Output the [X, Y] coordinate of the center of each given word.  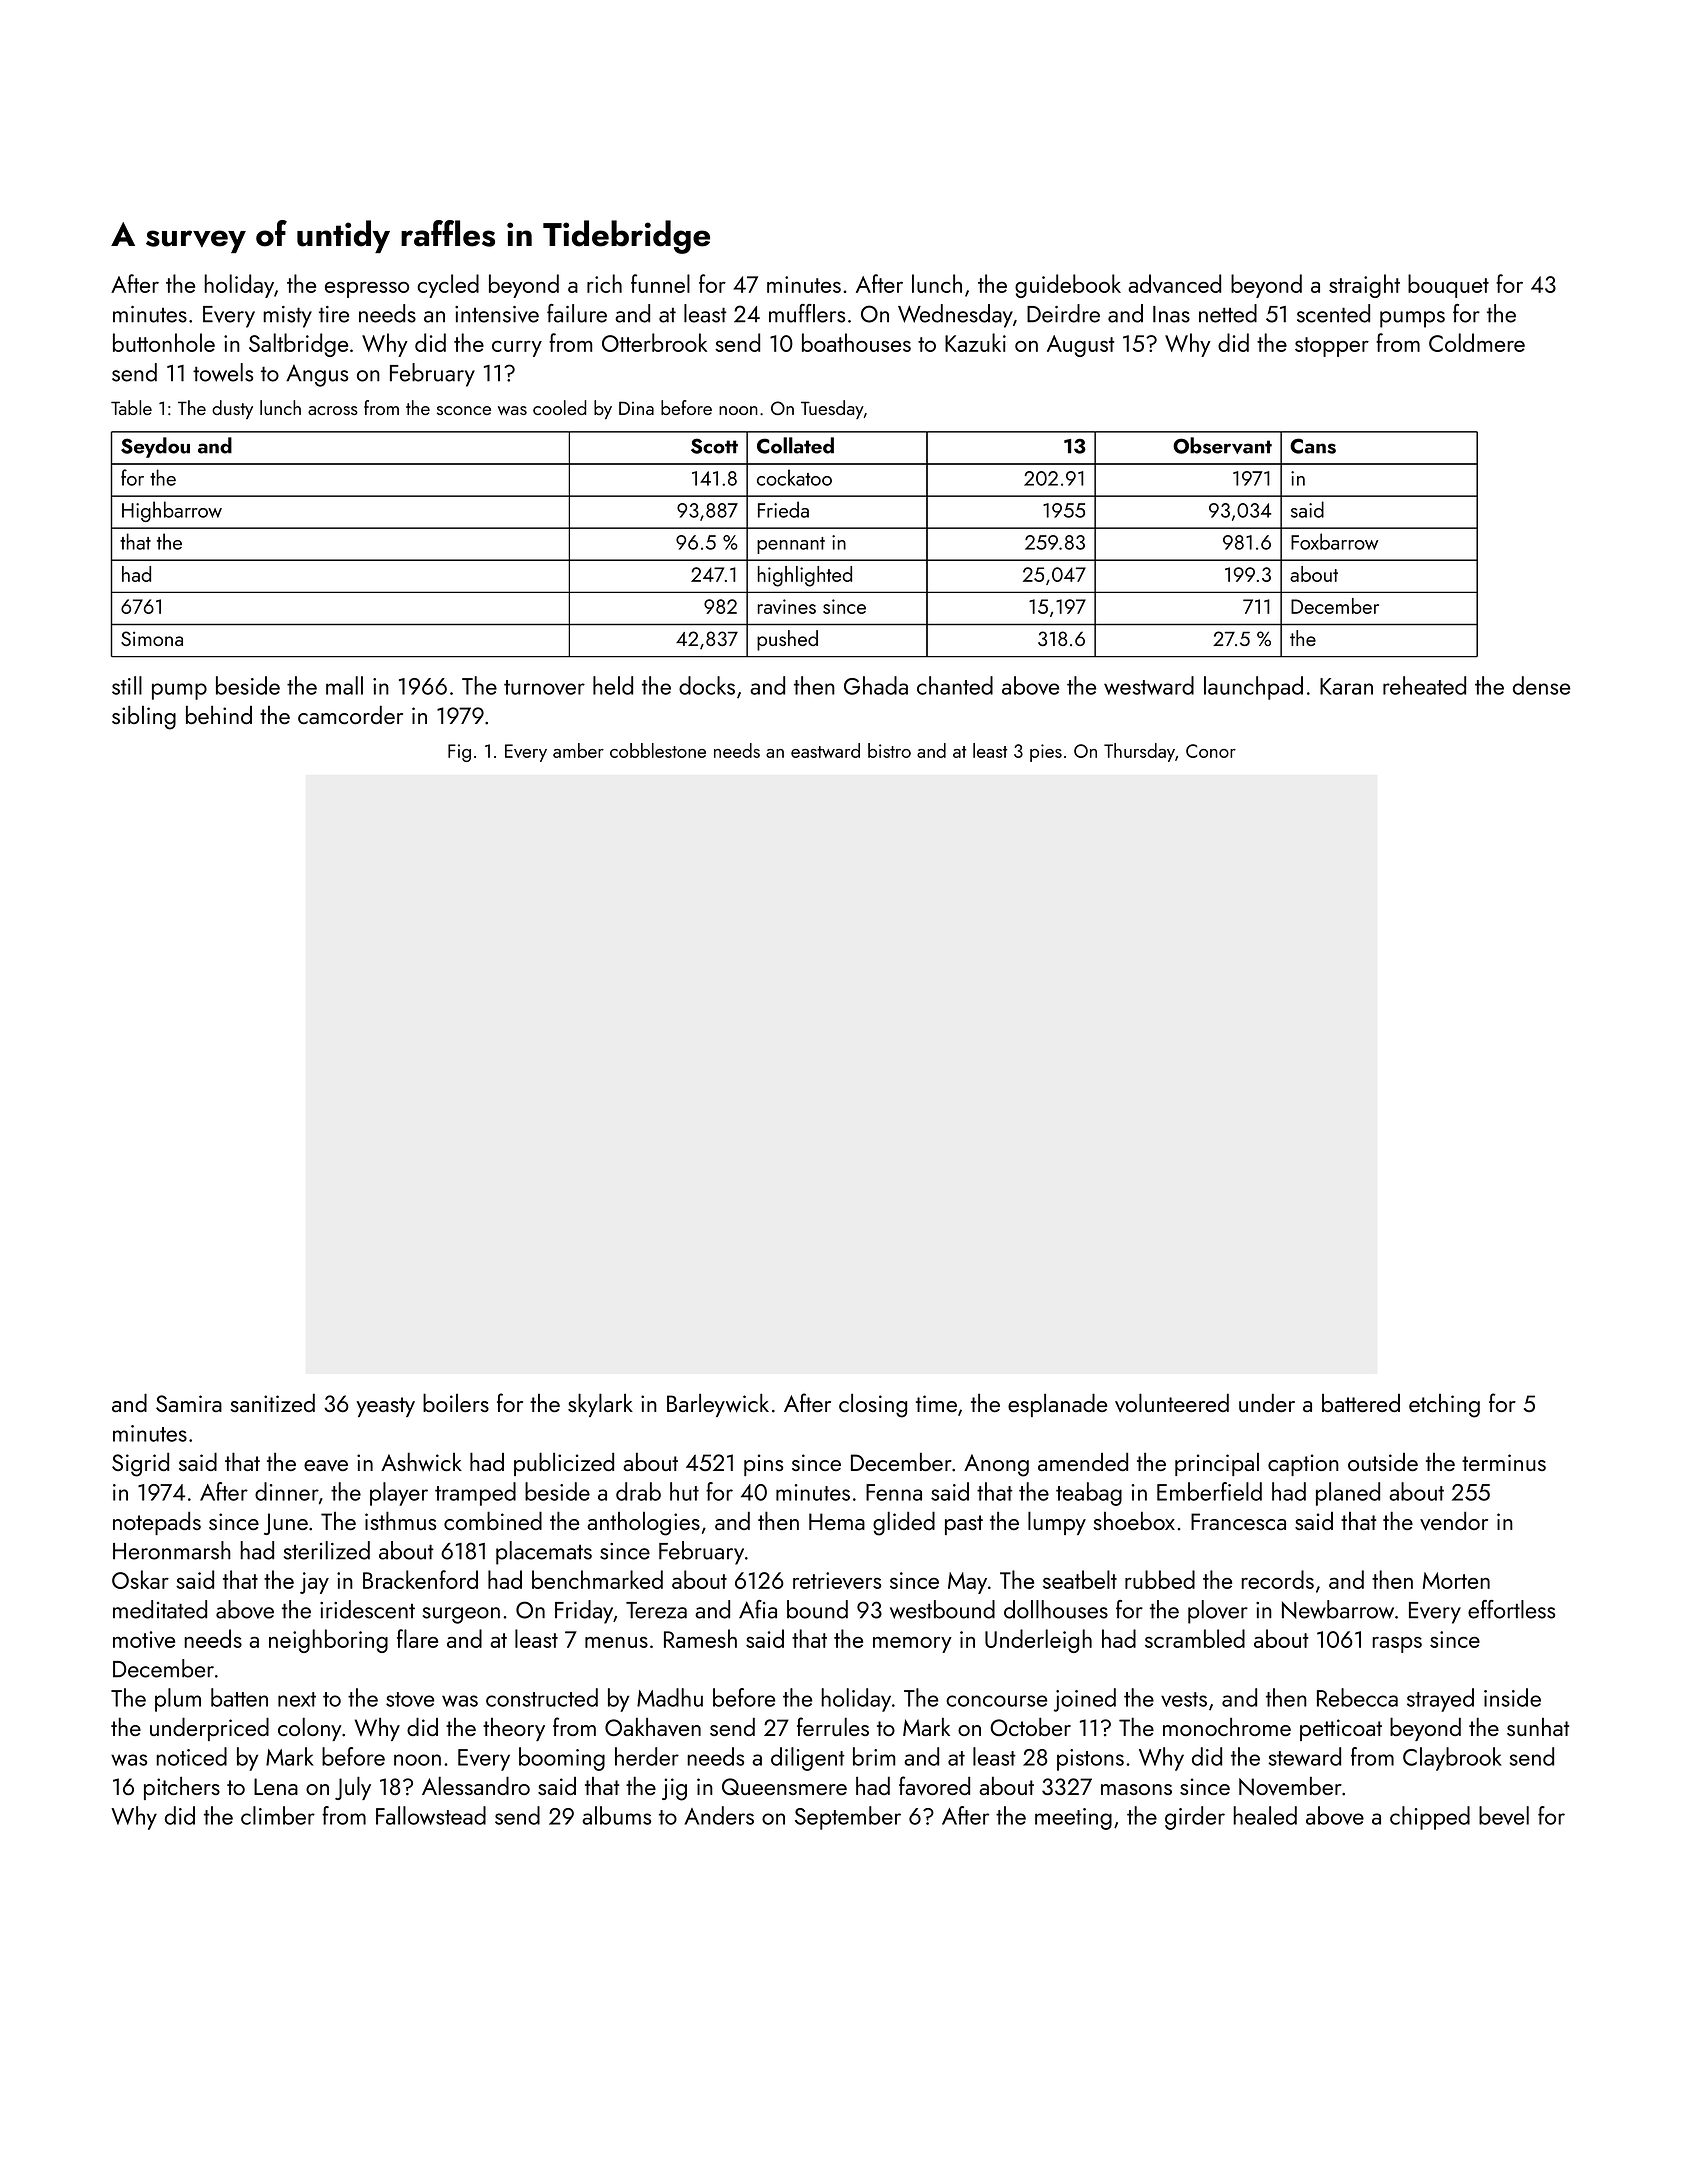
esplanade [1057, 1405]
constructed [542, 1697]
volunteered [1172, 1402]
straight [1364, 286]
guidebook [1068, 286]
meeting [1073, 1819]
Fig [459, 753]
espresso [367, 290]
